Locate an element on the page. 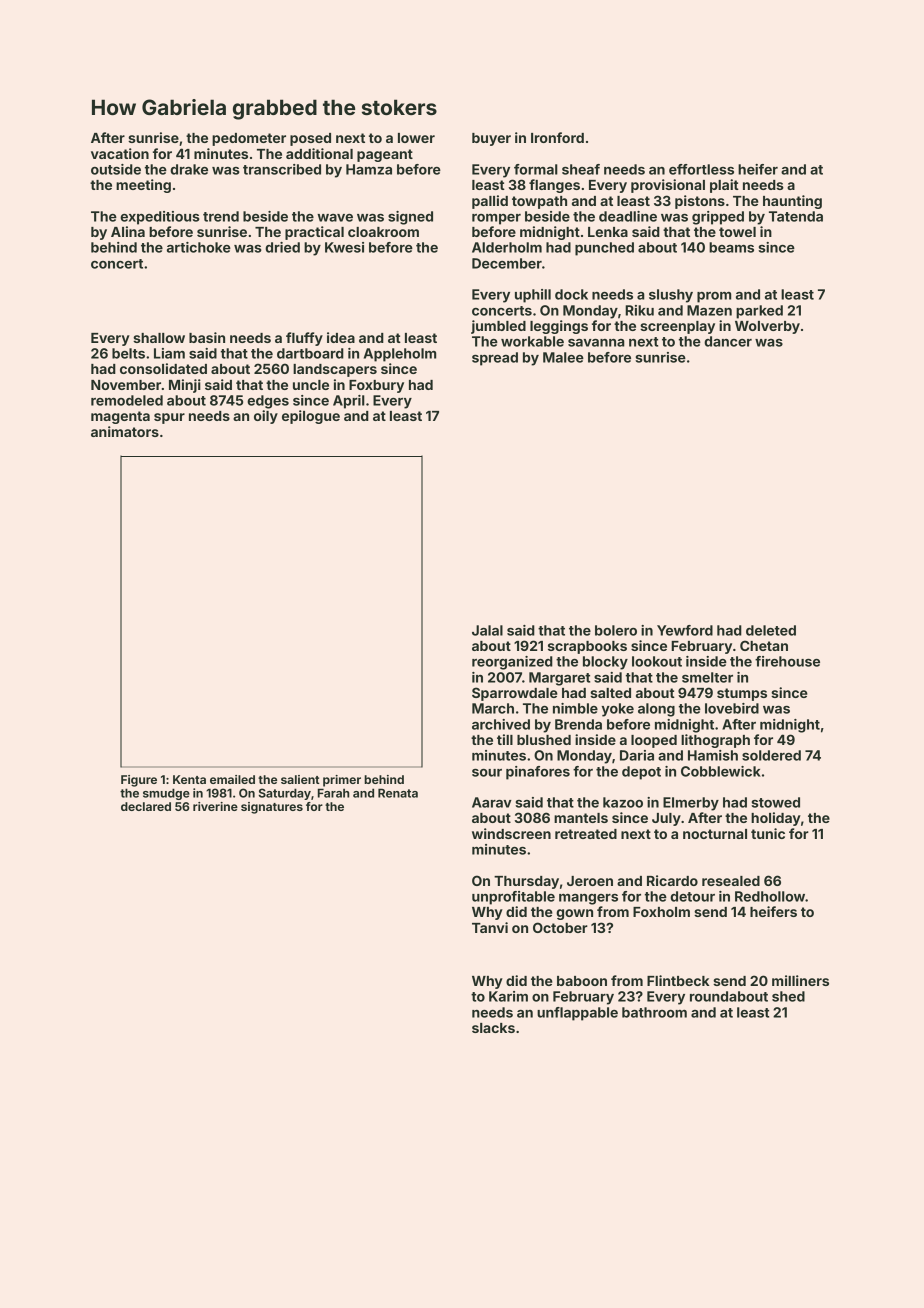 The width and height of the document is (924, 1308). animators is located at coordinates (125, 431).
